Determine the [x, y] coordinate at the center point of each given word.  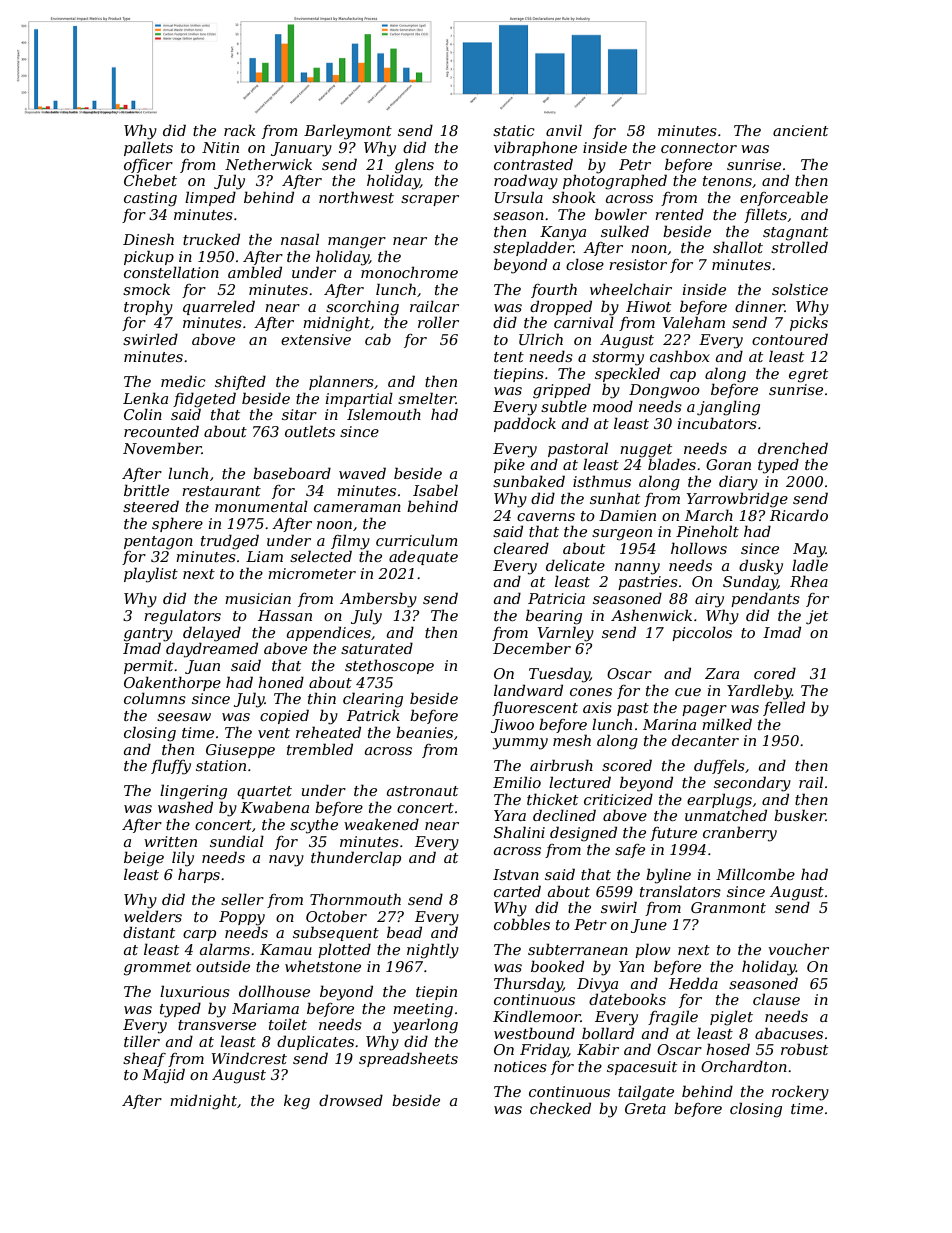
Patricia [556, 598]
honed [281, 682]
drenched [793, 448]
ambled [255, 272]
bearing [554, 617]
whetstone [323, 966]
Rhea [809, 581]
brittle [146, 490]
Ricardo [799, 515]
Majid [163, 1076]
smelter [427, 398]
